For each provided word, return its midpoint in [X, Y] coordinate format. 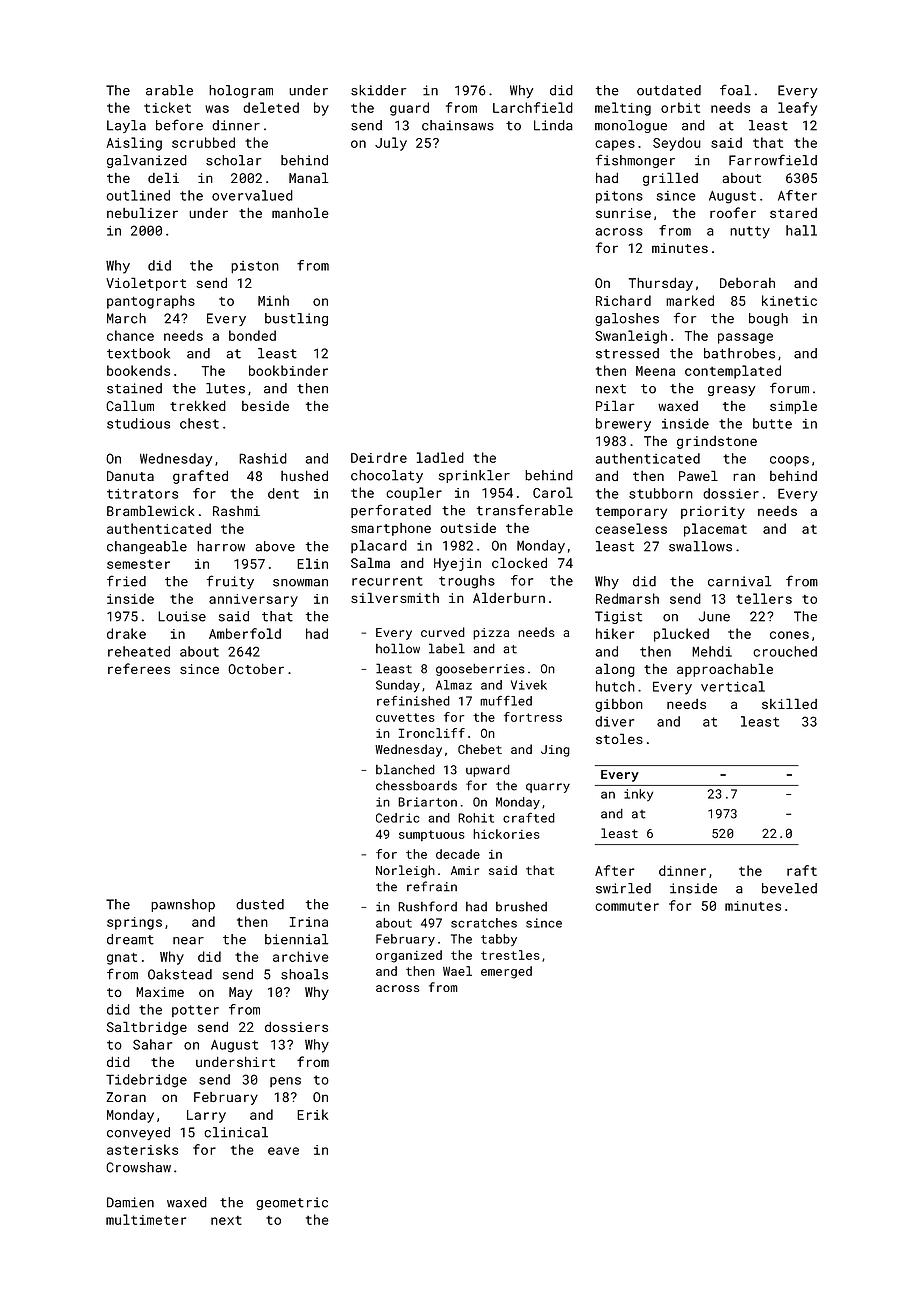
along [615, 670]
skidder [379, 90]
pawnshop [183, 905]
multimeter [146, 1219]
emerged [506, 972]
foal [735, 90]
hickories [506, 834]
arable [169, 90]
